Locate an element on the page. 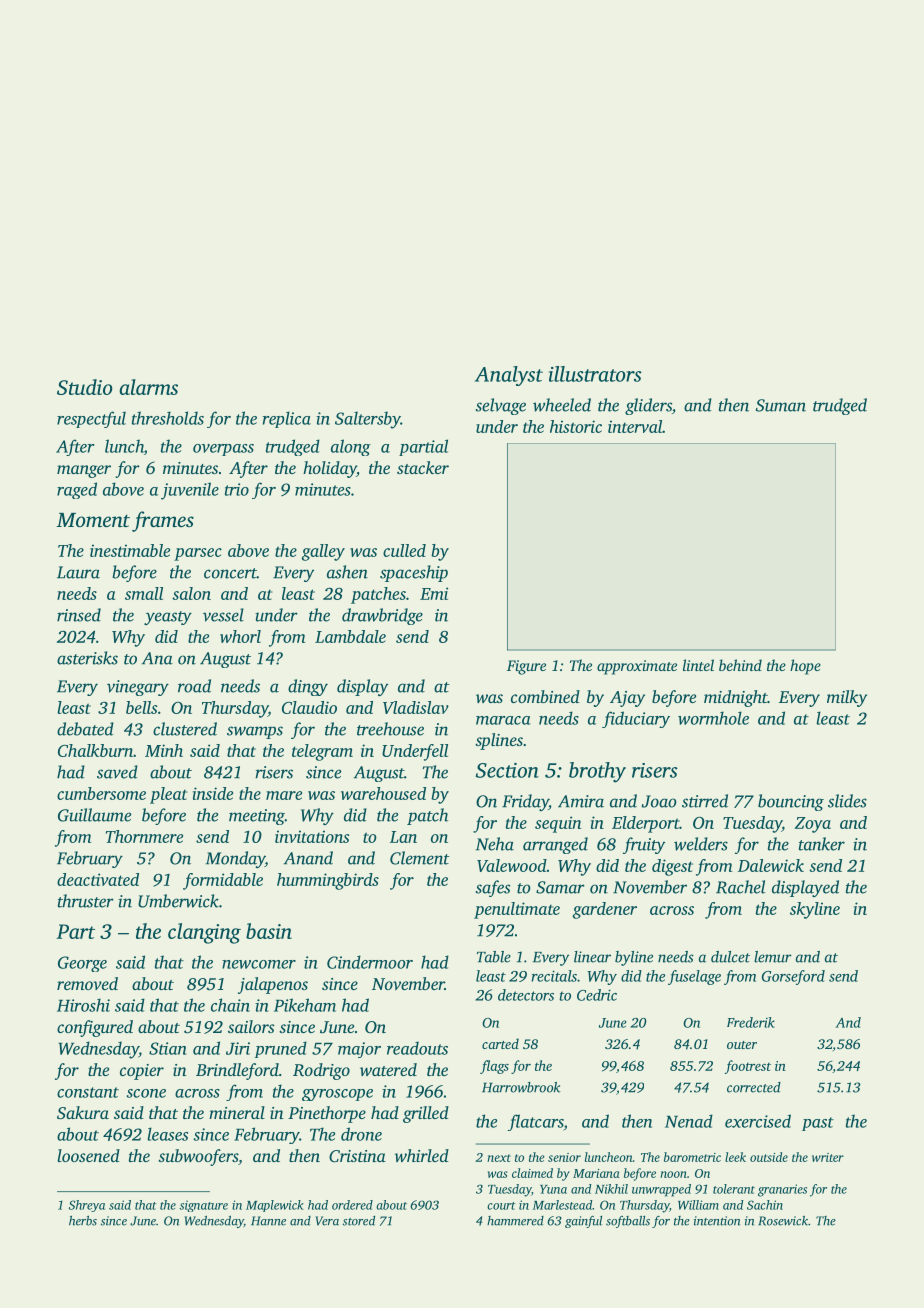 This document has width=924, height=1308. alarms is located at coordinates (148, 387).
